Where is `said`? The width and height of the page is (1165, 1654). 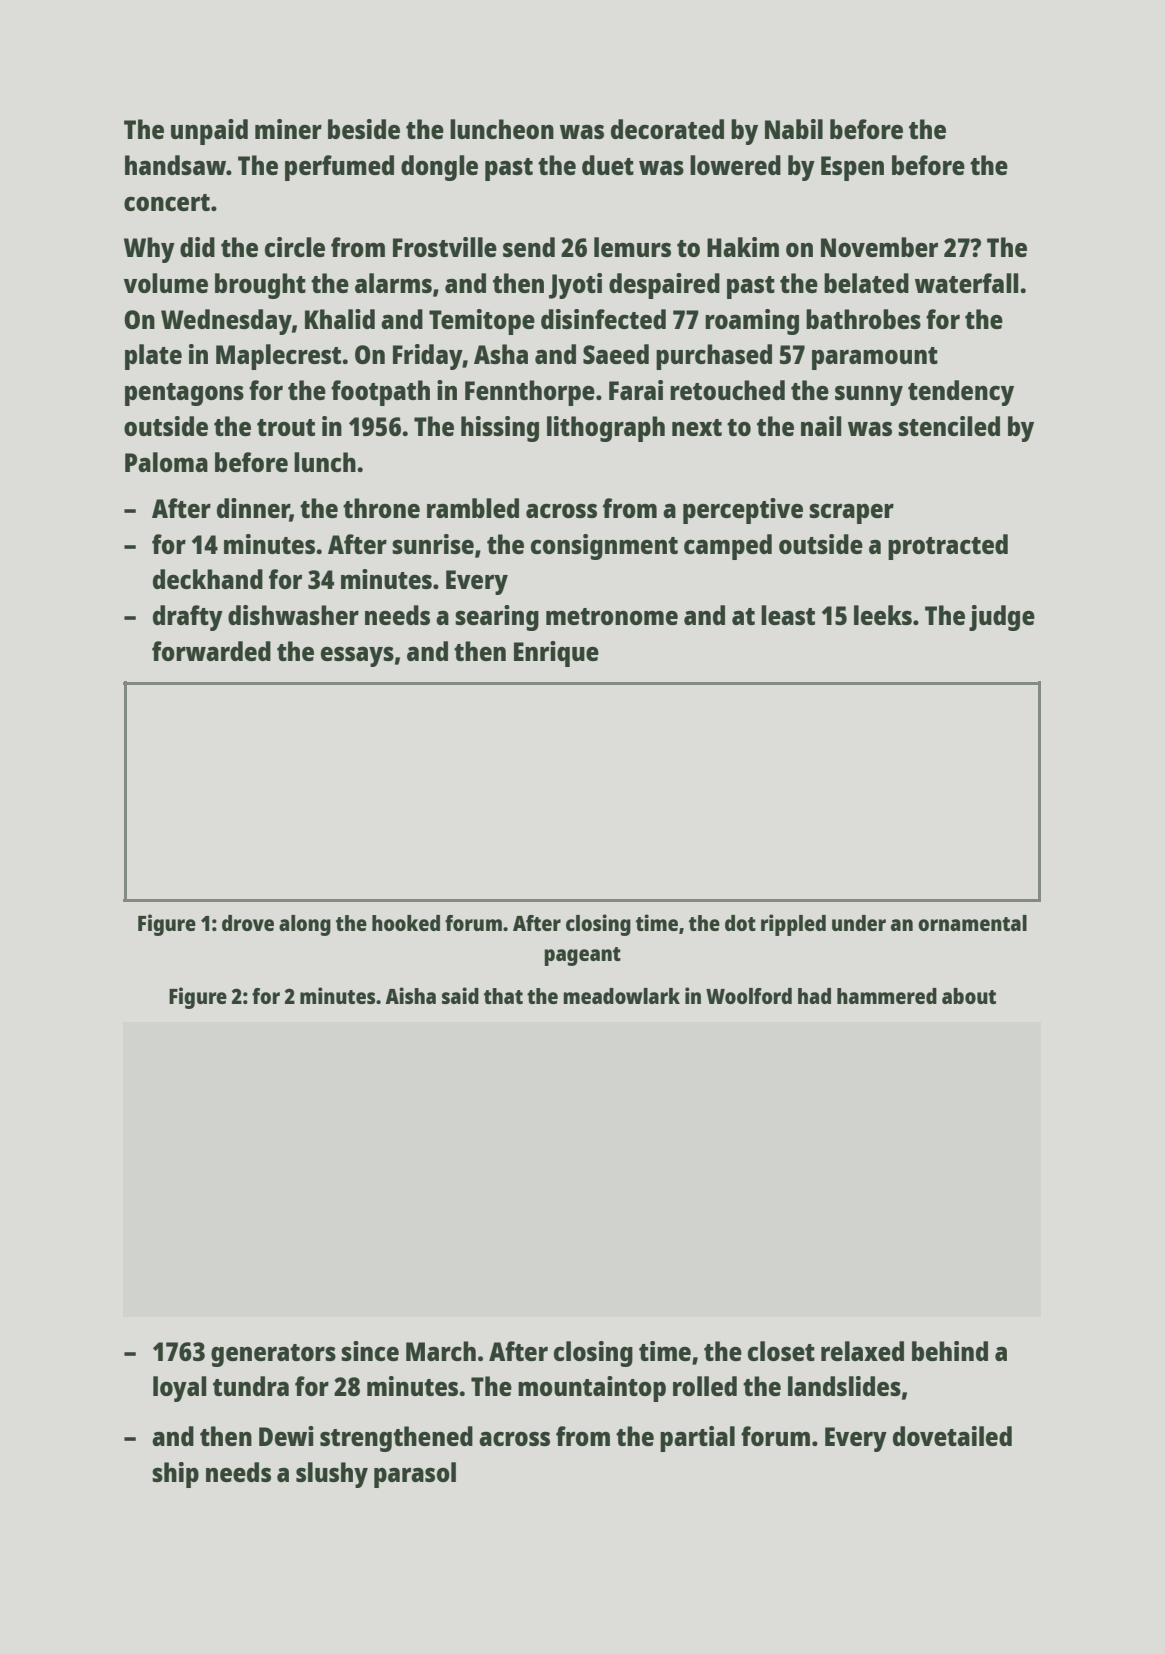 said is located at coordinates (460, 995).
